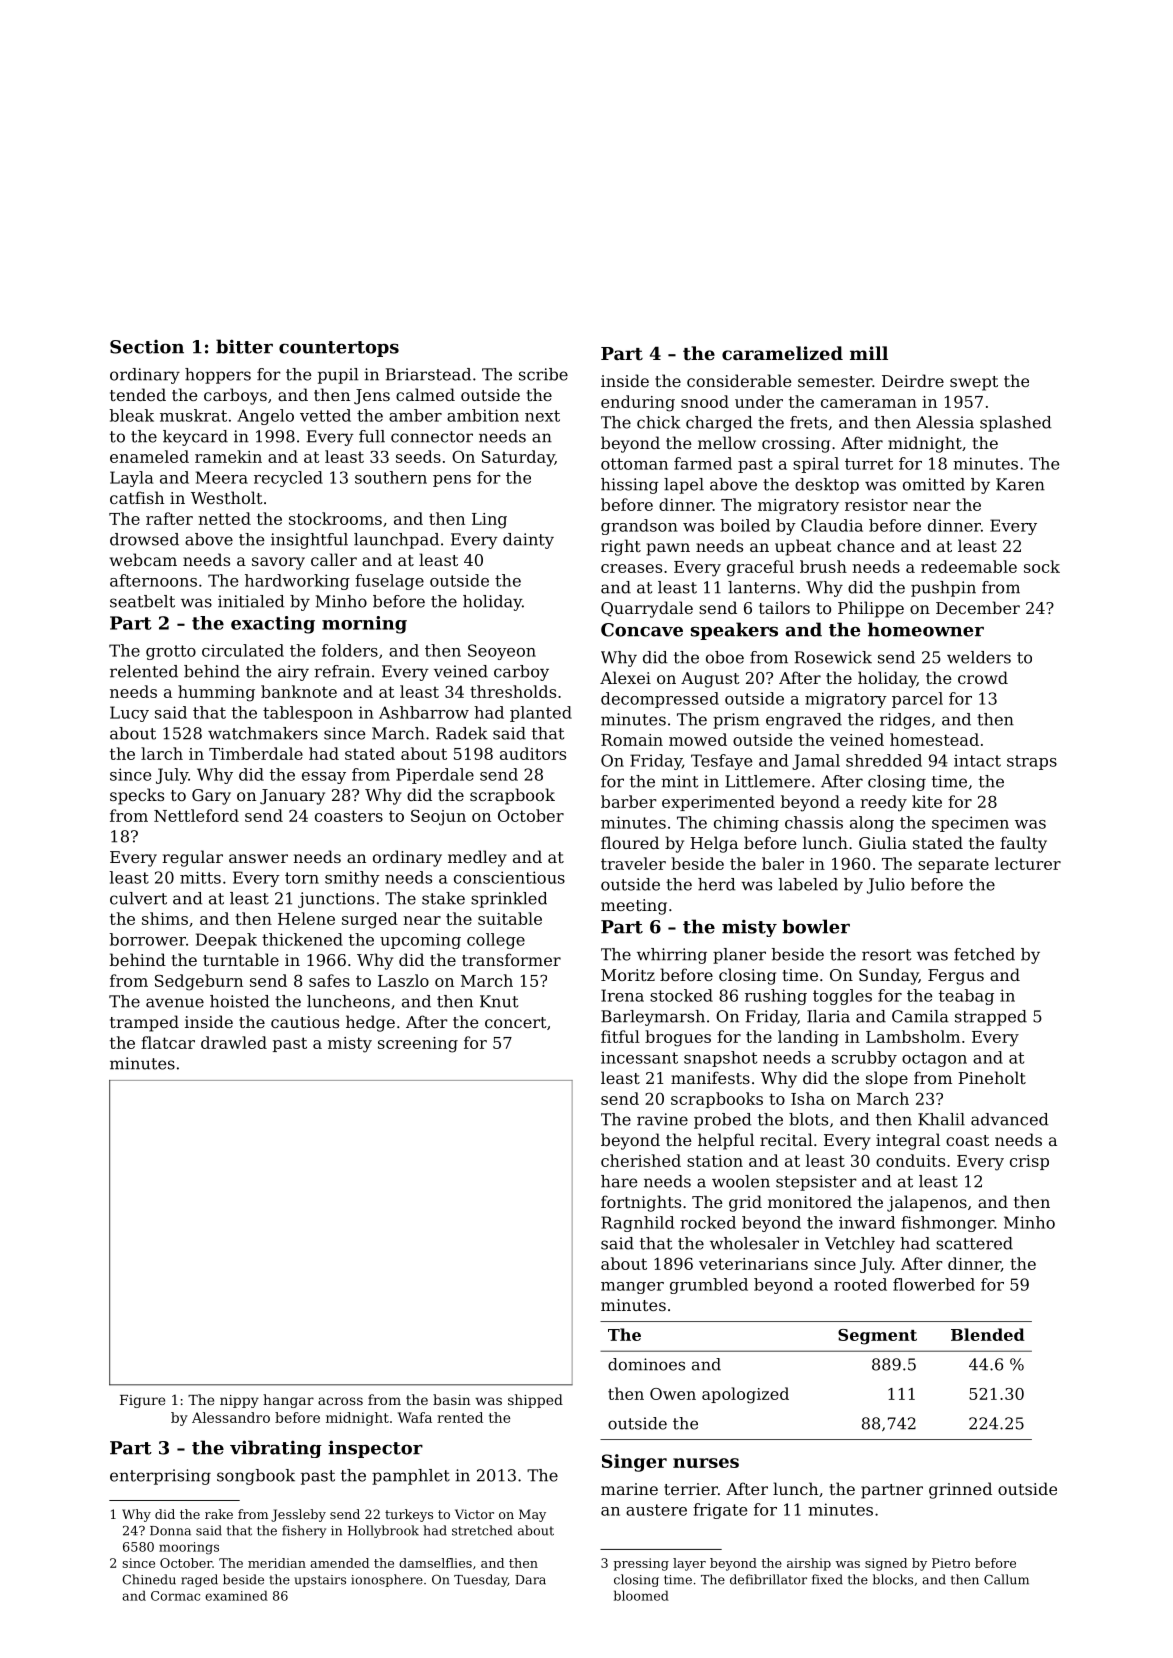 This image has width=1173, height=1658. What do you see at coordinates (298, 1515) in the image?
I see `Jessleby` at bounding box center [298, 1515].
